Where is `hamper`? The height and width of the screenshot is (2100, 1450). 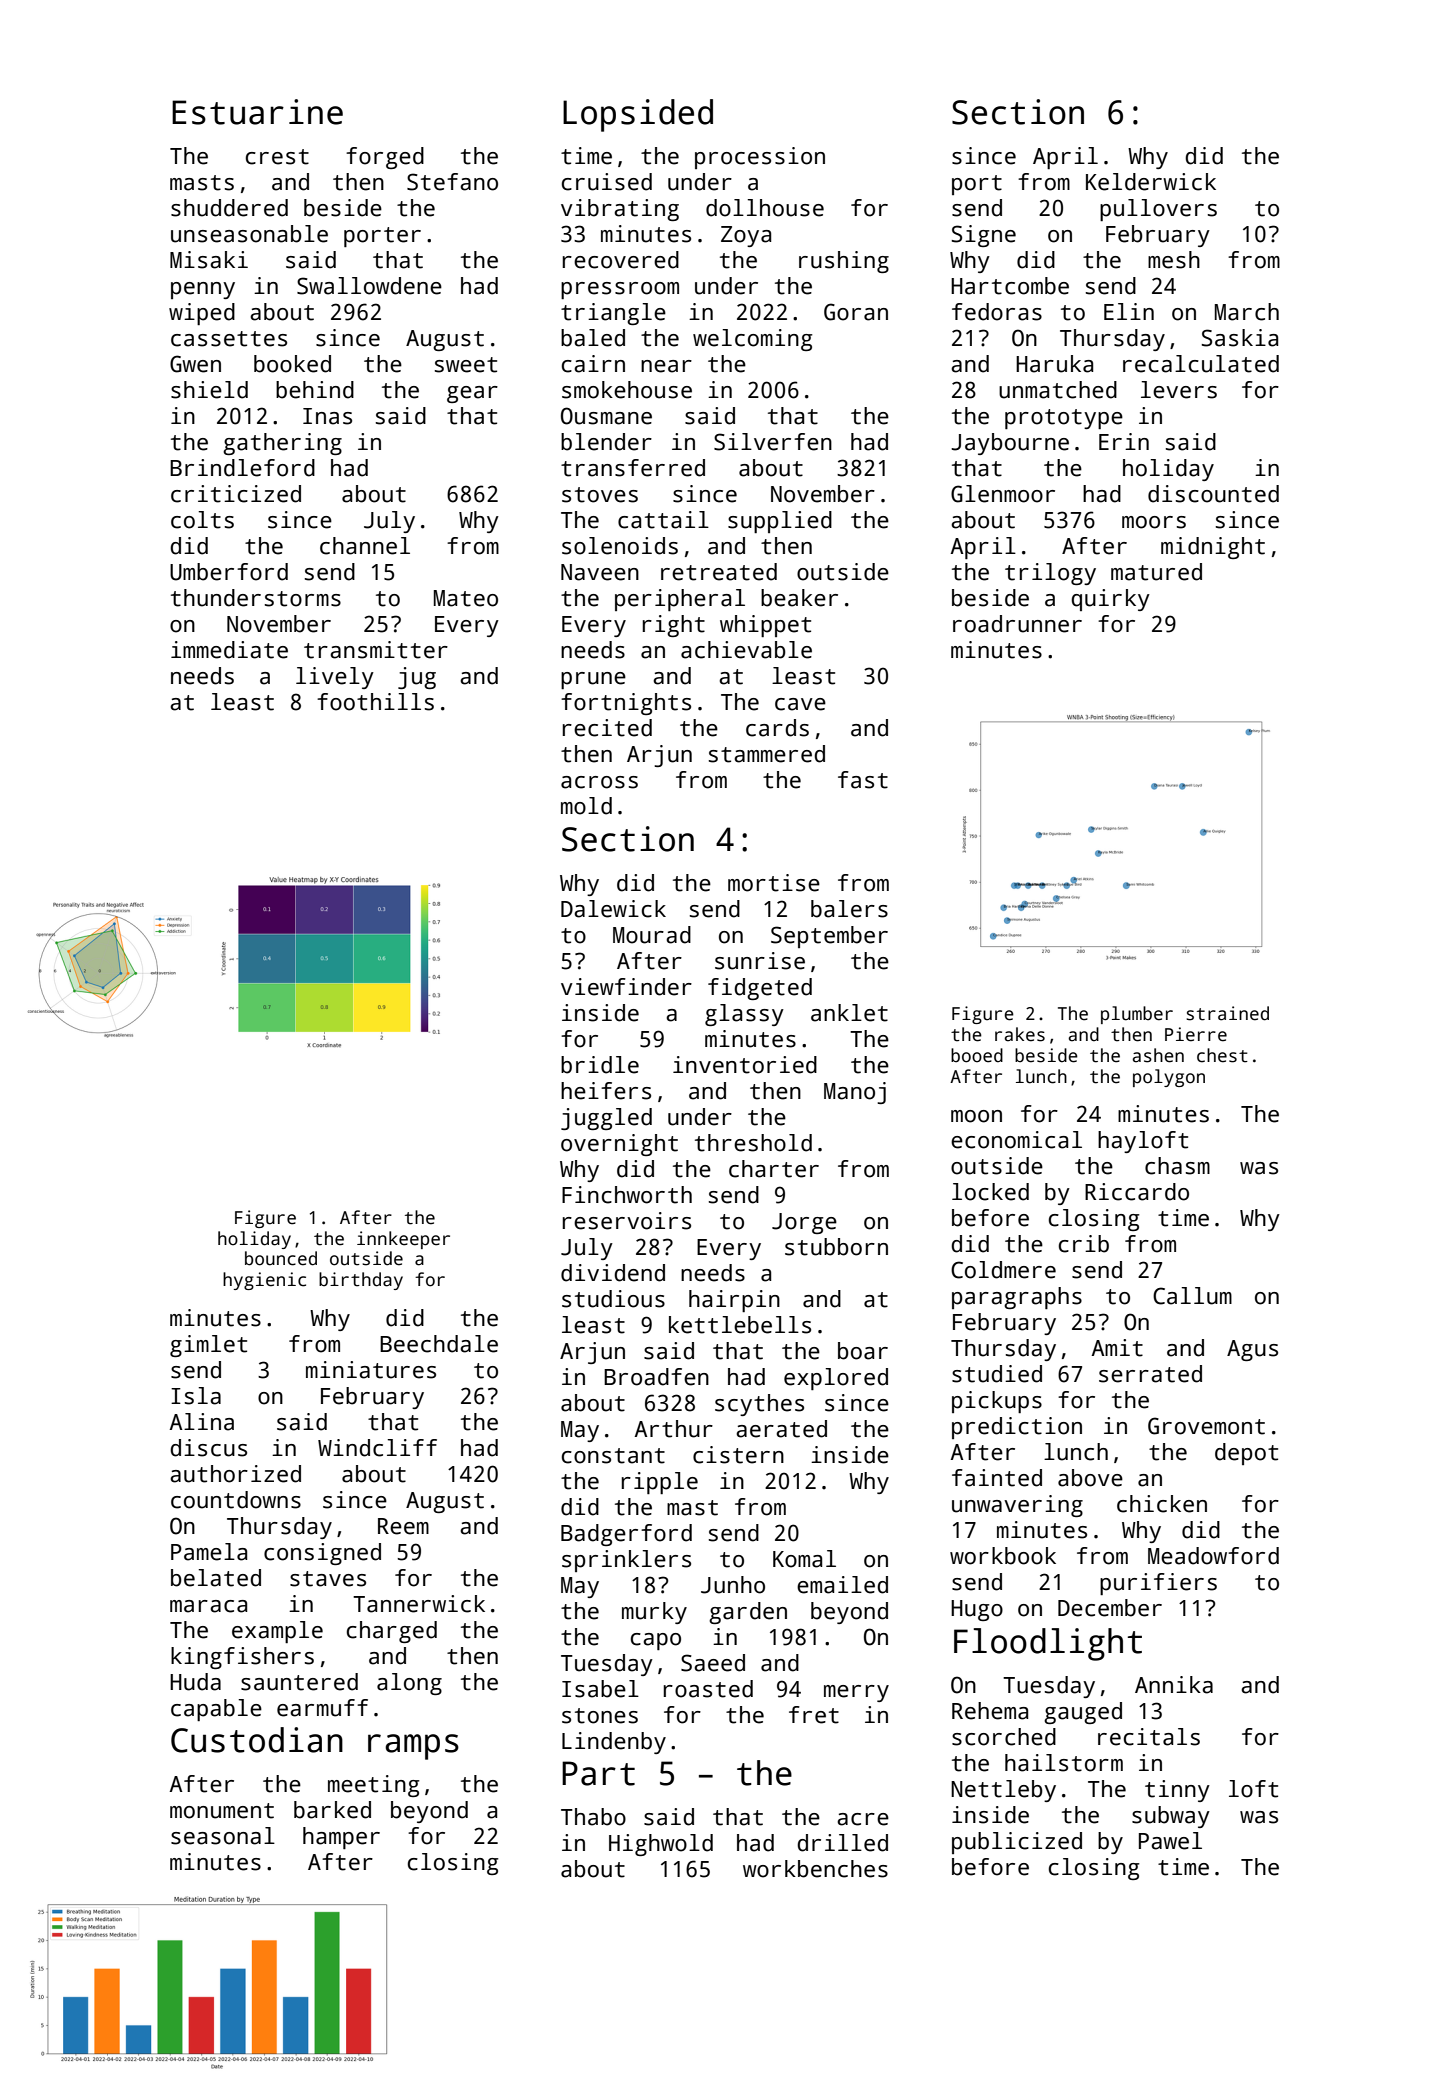 hamper is located at coordinates (341, 1838).
